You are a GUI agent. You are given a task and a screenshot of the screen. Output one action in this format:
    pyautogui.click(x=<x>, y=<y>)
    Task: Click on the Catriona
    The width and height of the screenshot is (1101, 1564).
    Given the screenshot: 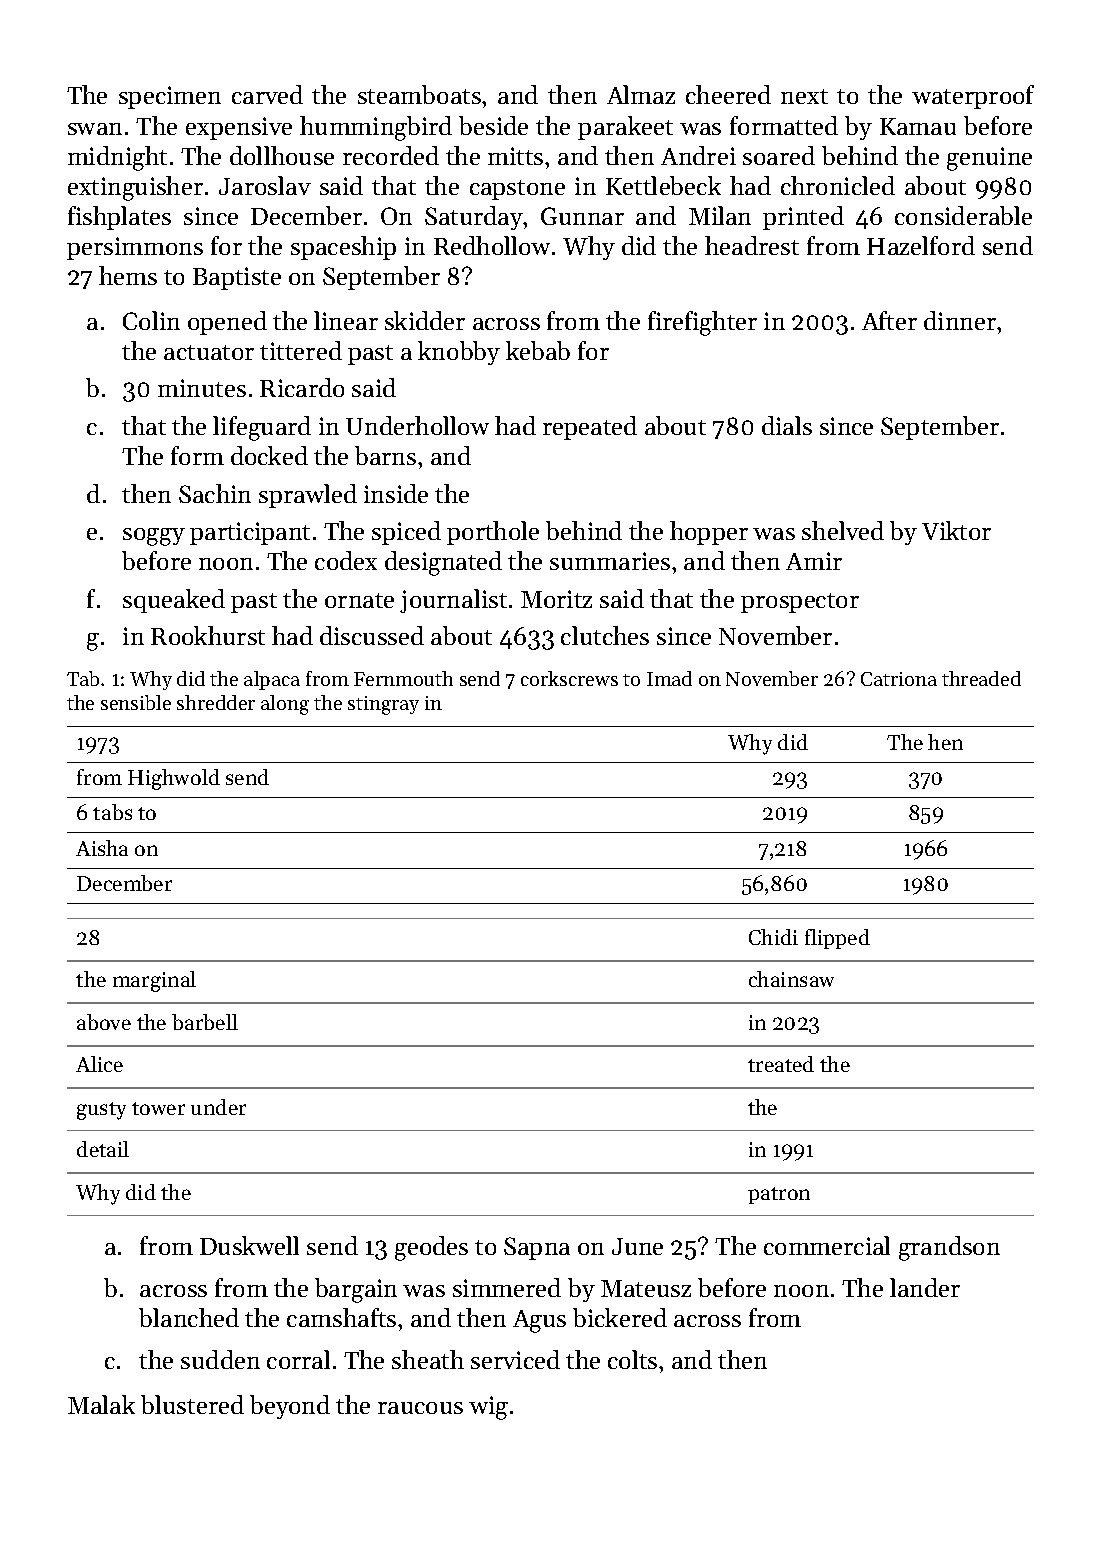 What is the action you would take?
    pyautogui.click(x=899, y=679)
